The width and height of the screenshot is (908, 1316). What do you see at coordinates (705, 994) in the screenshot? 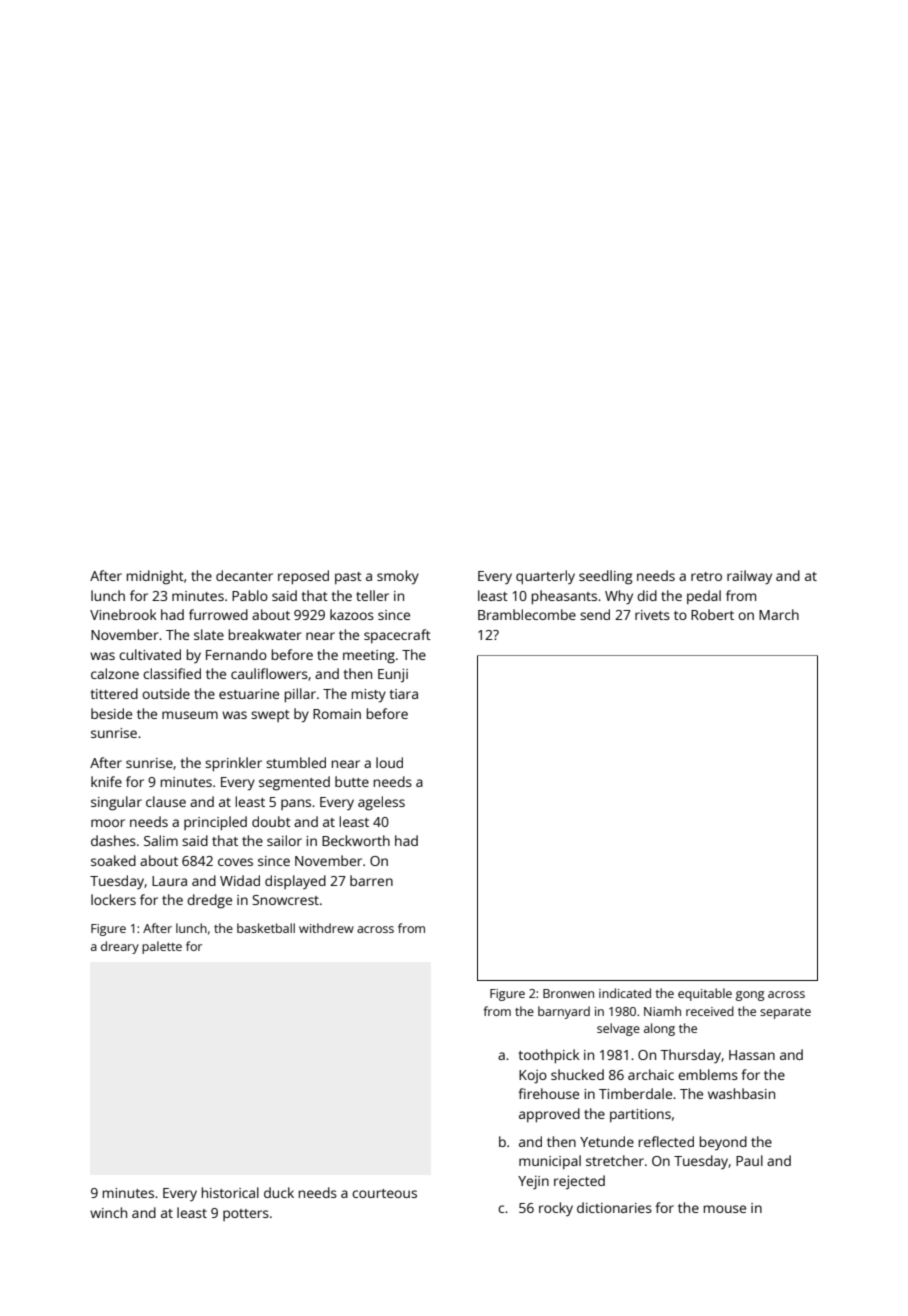
I see `equitable` at bounding box center [705, 994].
